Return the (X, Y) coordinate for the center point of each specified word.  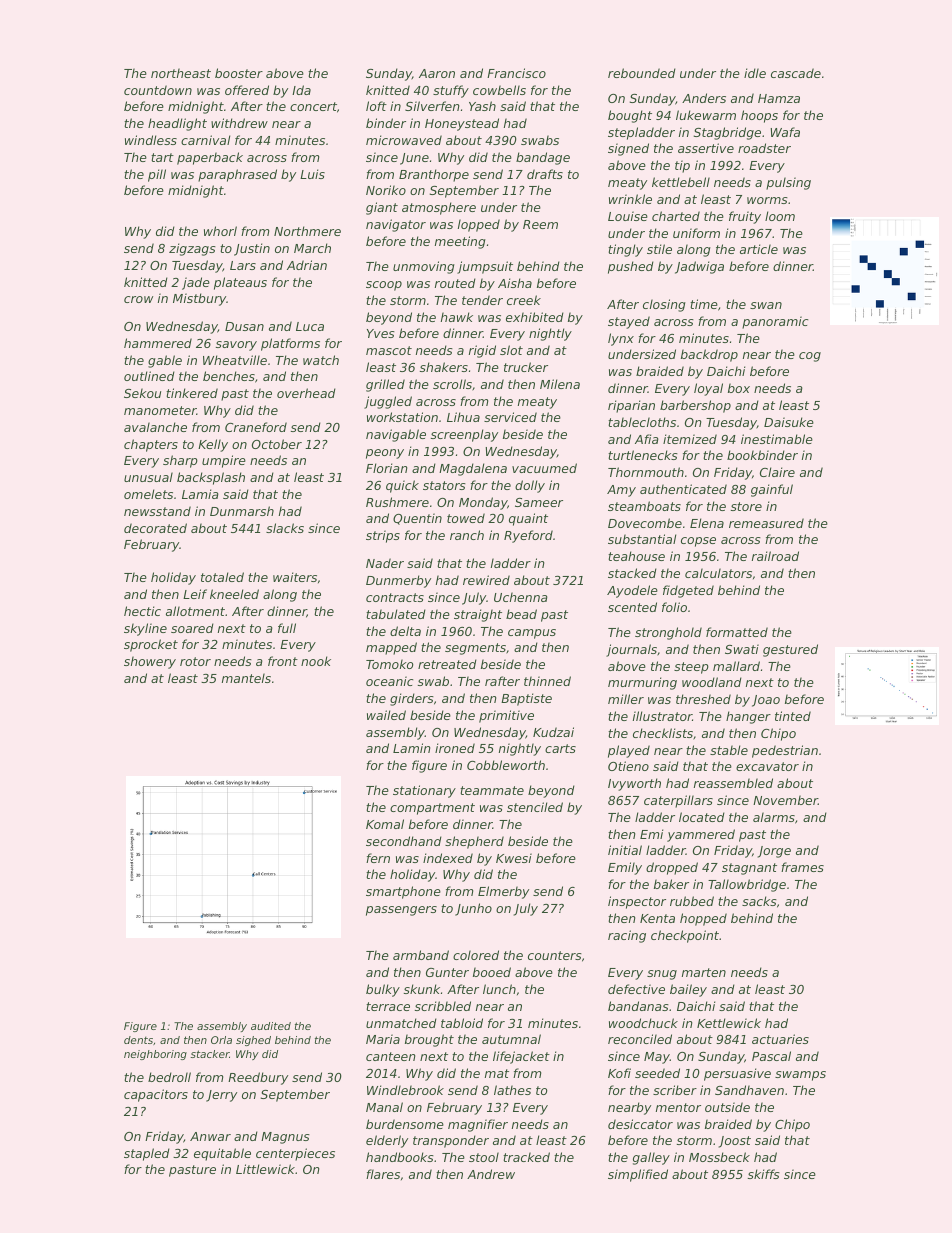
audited (271, 1026)
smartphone (403, 892)
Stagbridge (727, 133)
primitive (506, 716)
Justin (252, 249)
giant (382, 208)
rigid (482, 351)
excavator (767, 766)
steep (691, 668)
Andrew (491, 1174)
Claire (777, 472)
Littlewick (265, 1169)
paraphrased (237, 175)
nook (316, 661)
